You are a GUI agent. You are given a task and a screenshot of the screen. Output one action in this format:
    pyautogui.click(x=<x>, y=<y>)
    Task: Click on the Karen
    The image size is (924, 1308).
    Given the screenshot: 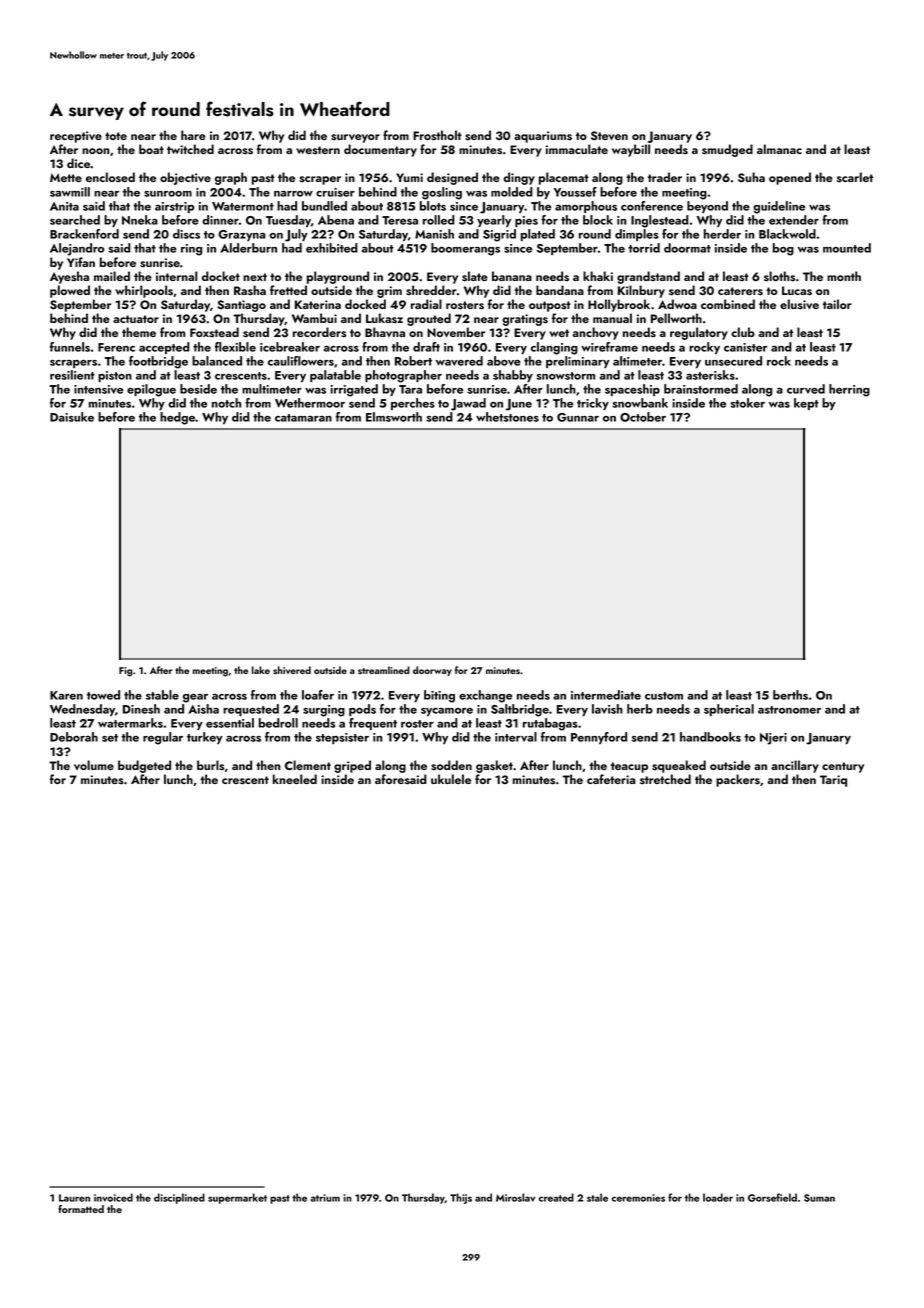 What is the action you would take?
    pyautogui.click(x=66, y=695)
